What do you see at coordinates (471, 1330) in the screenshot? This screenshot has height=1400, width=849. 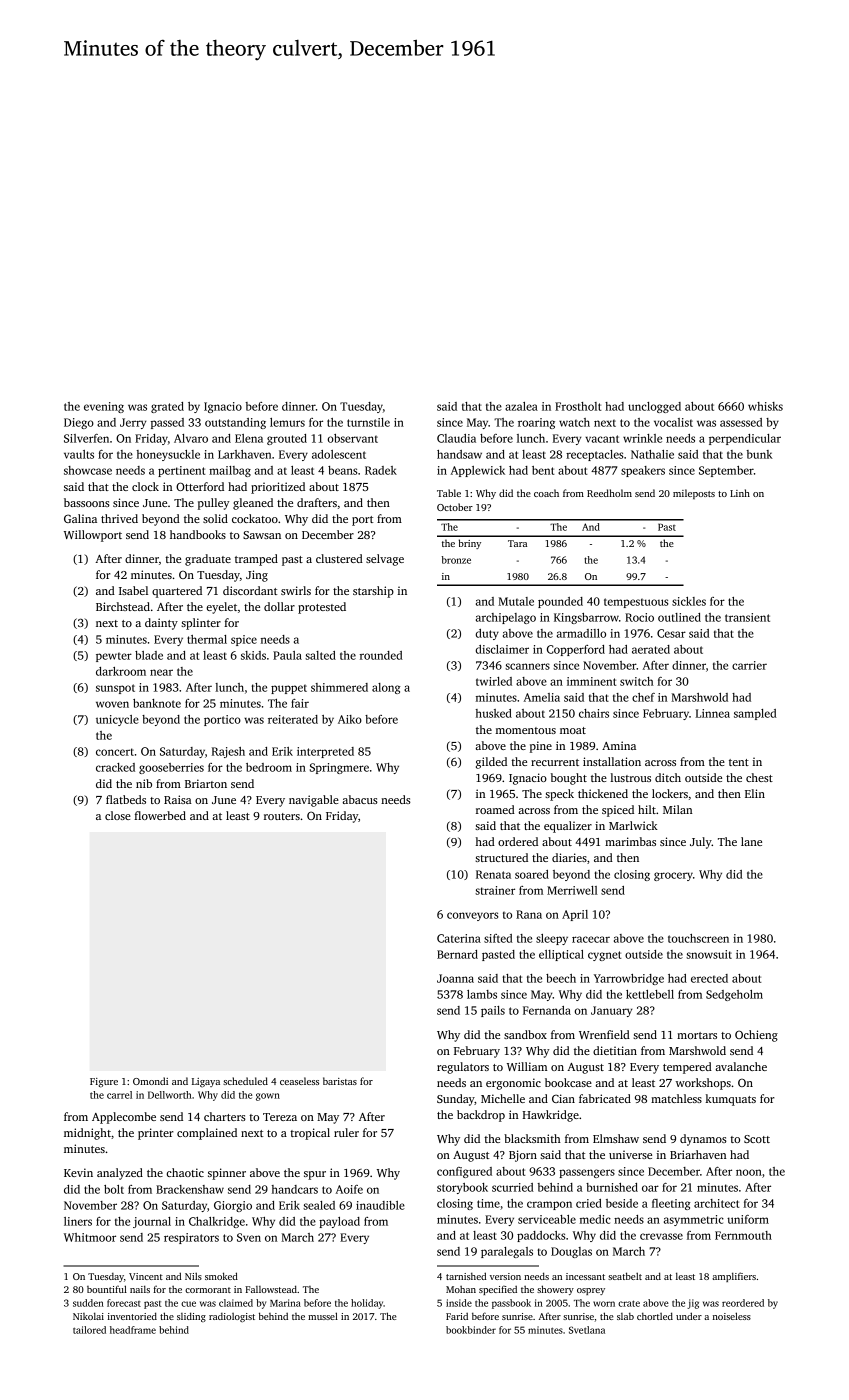 I see `bookbinder` at bounding box center [471, 1330].
